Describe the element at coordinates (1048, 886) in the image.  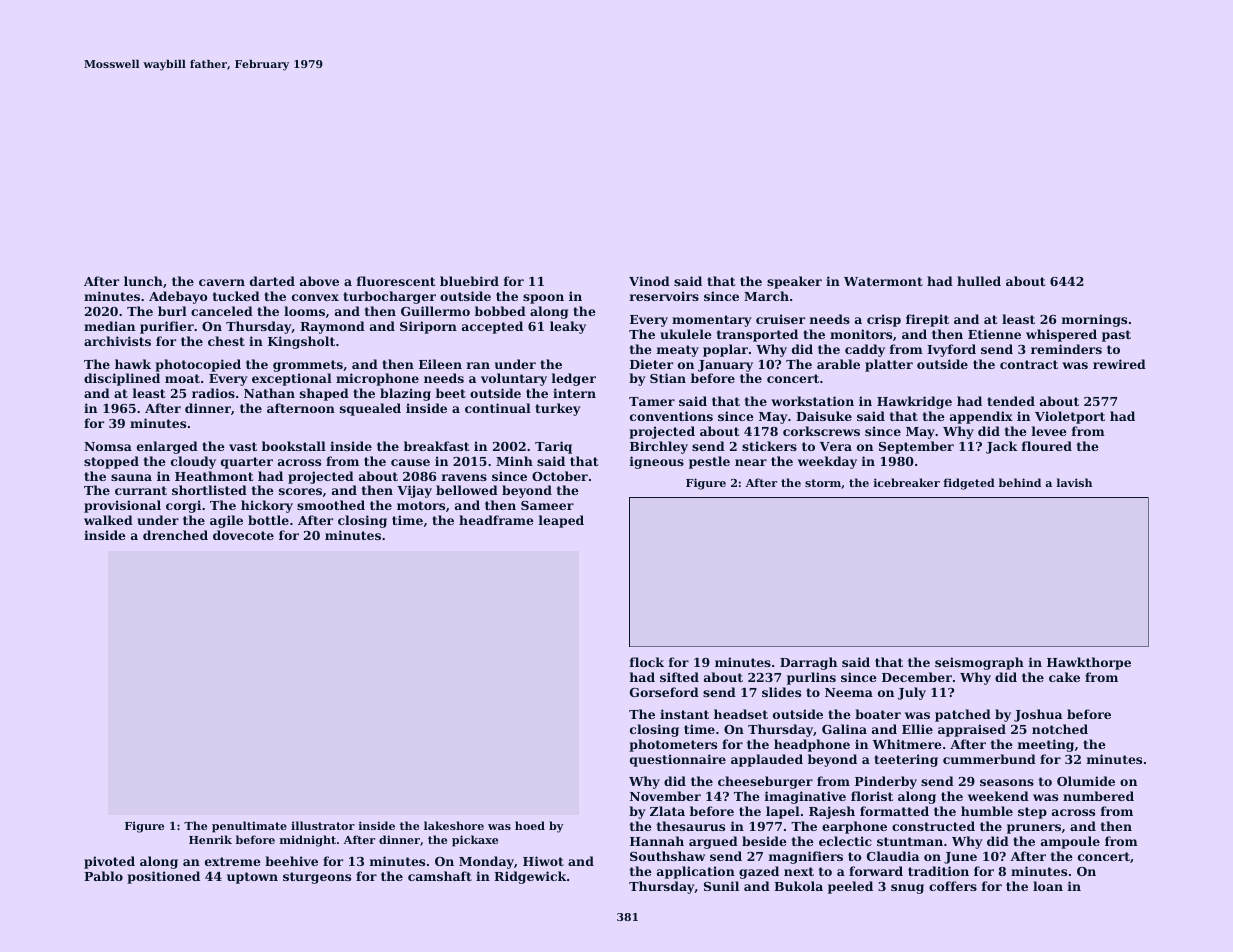
I see `loan` at that location.
